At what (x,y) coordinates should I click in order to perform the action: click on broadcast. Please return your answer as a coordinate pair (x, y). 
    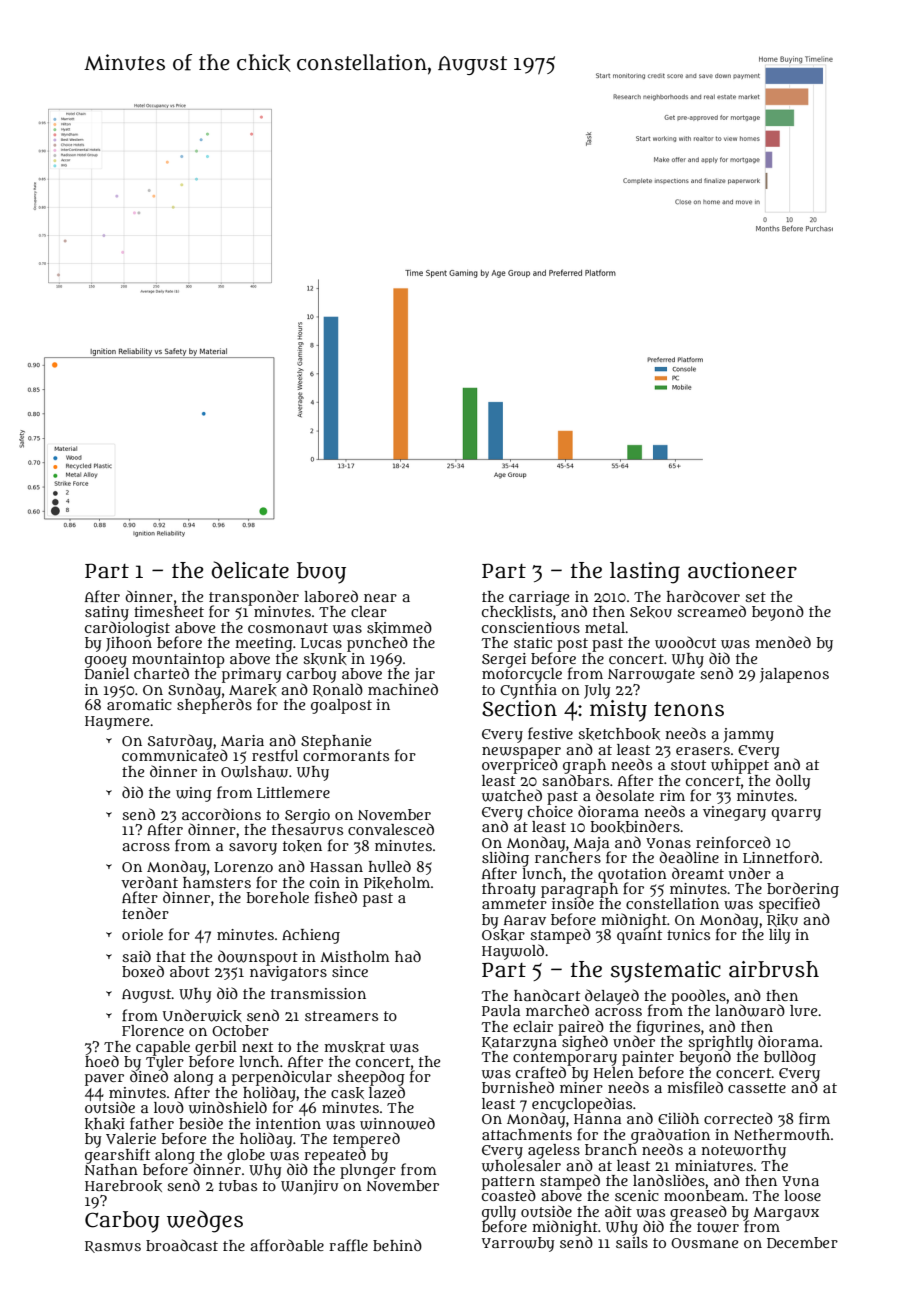
    Looking at the image, I should click on (182, 1245).
